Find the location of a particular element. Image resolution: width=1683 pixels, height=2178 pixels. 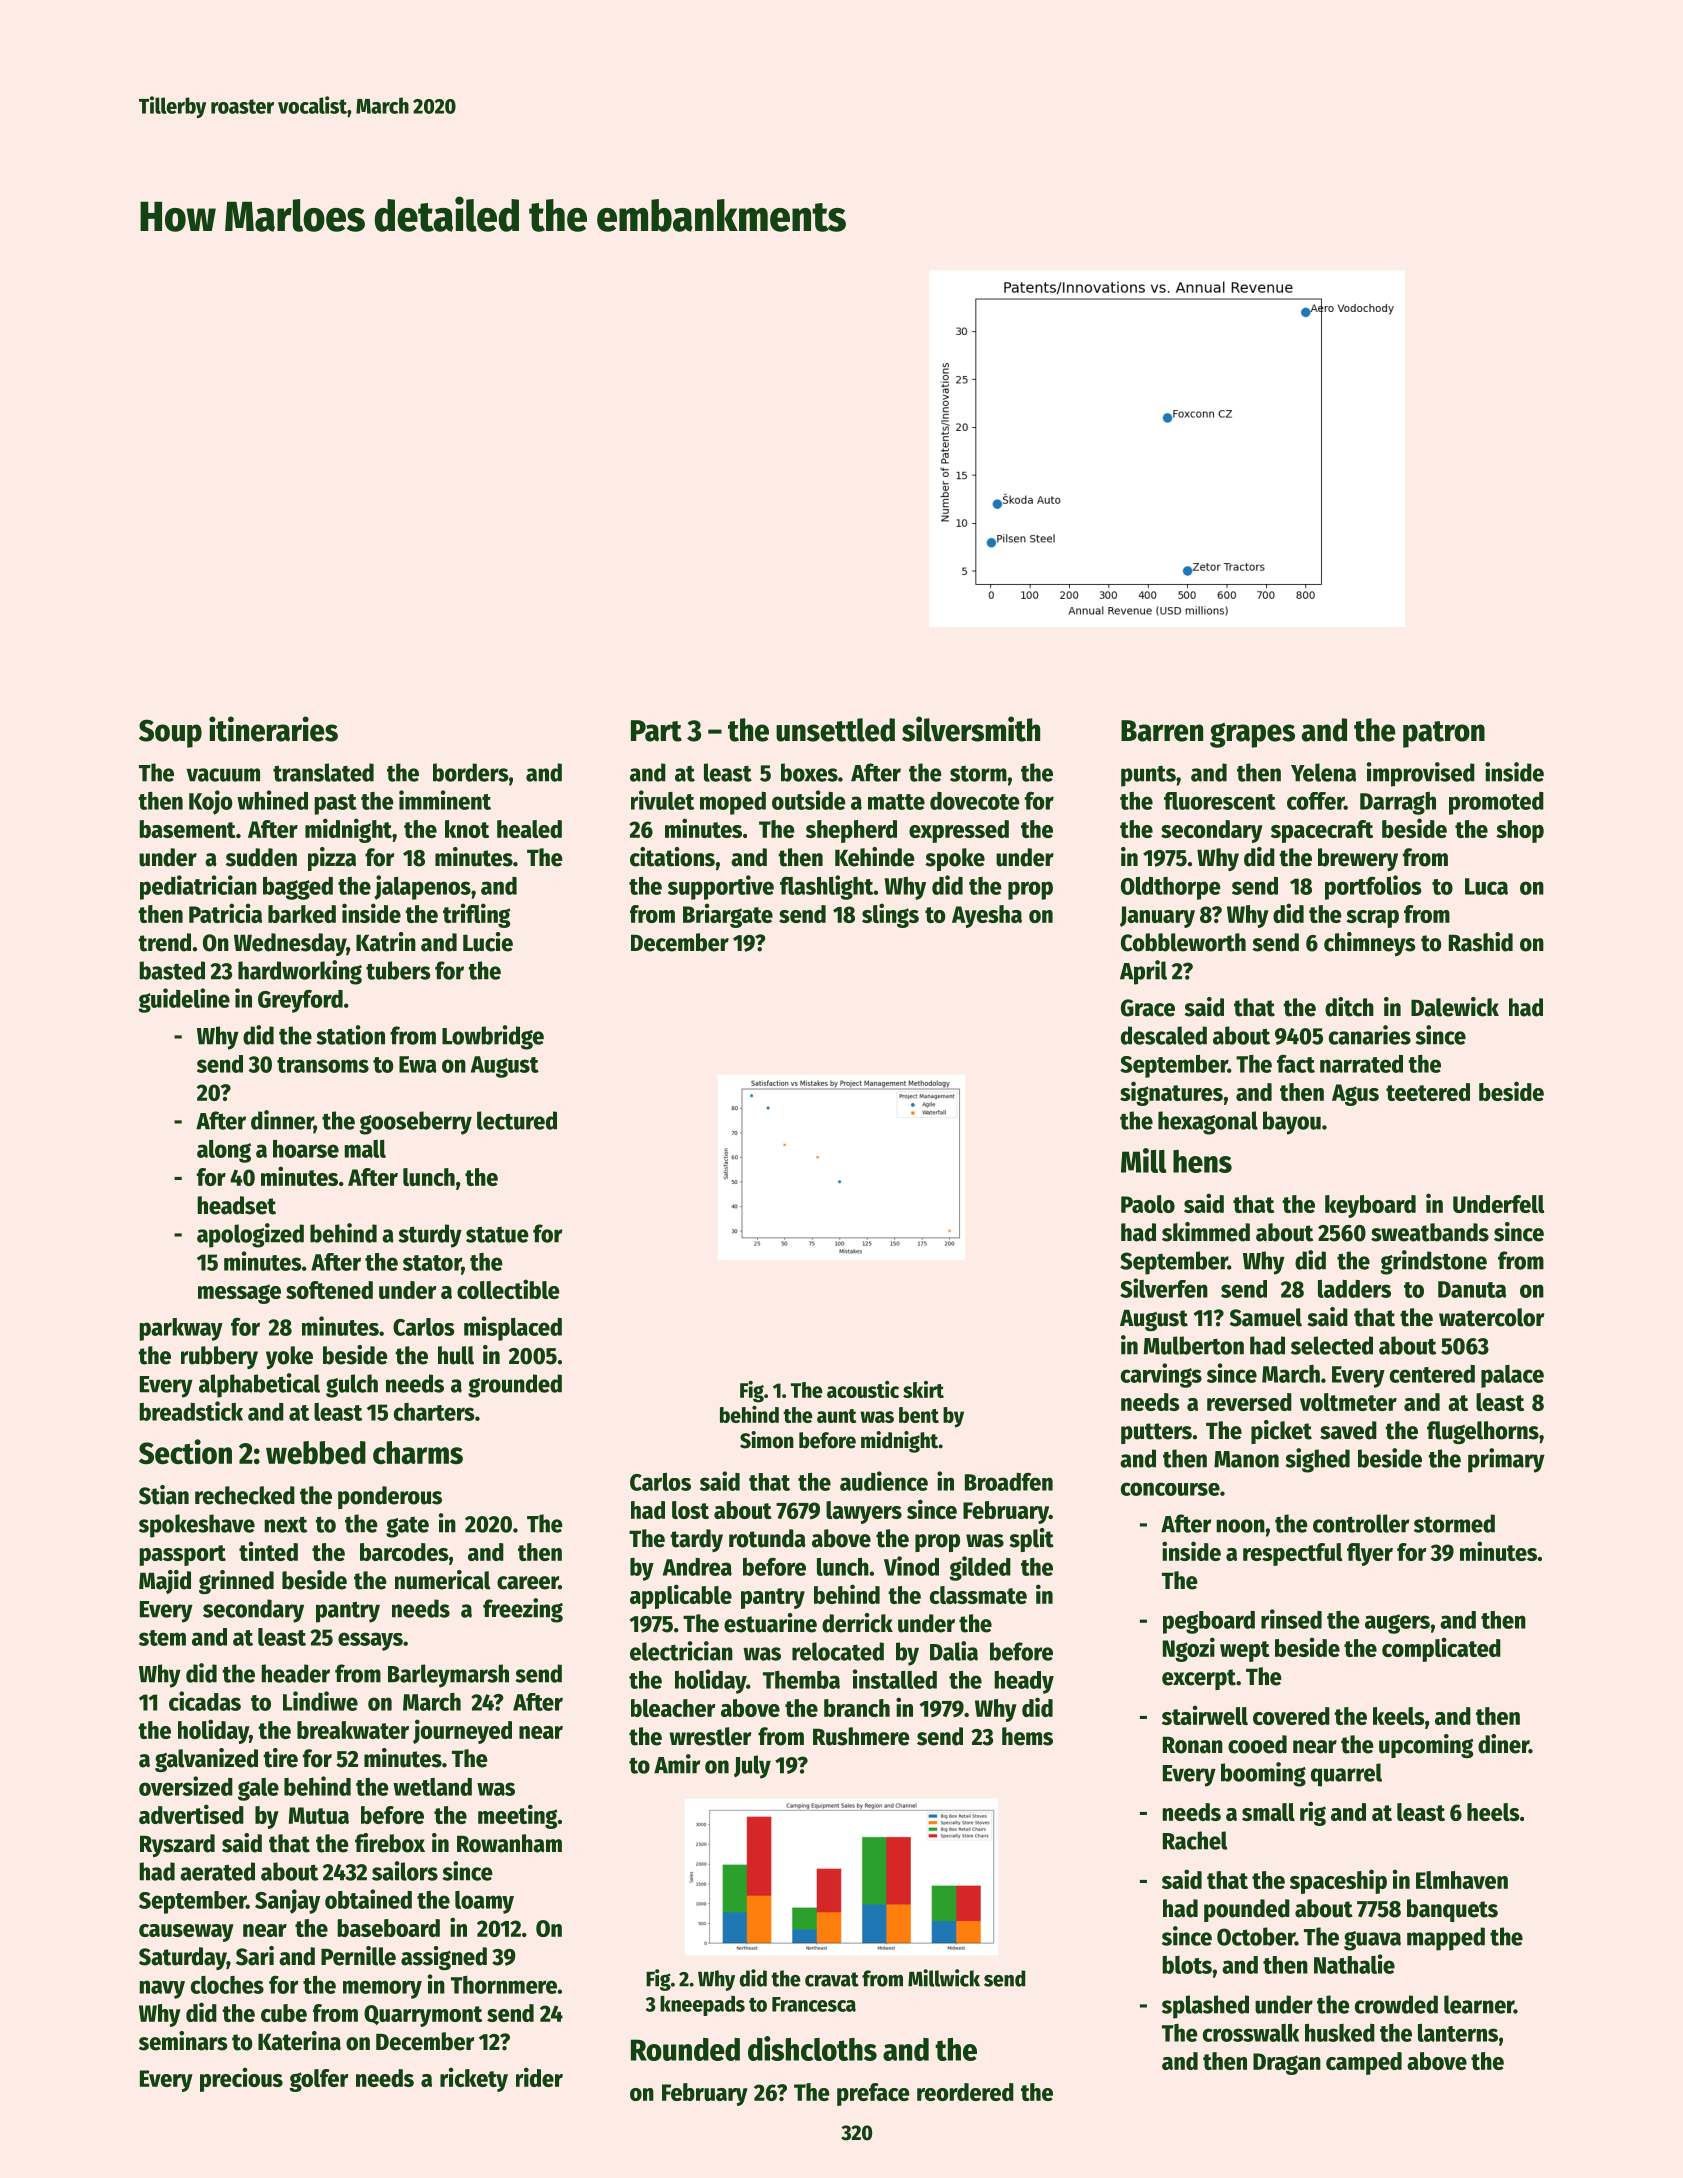

Soup is located at coordinates (170, 733).
